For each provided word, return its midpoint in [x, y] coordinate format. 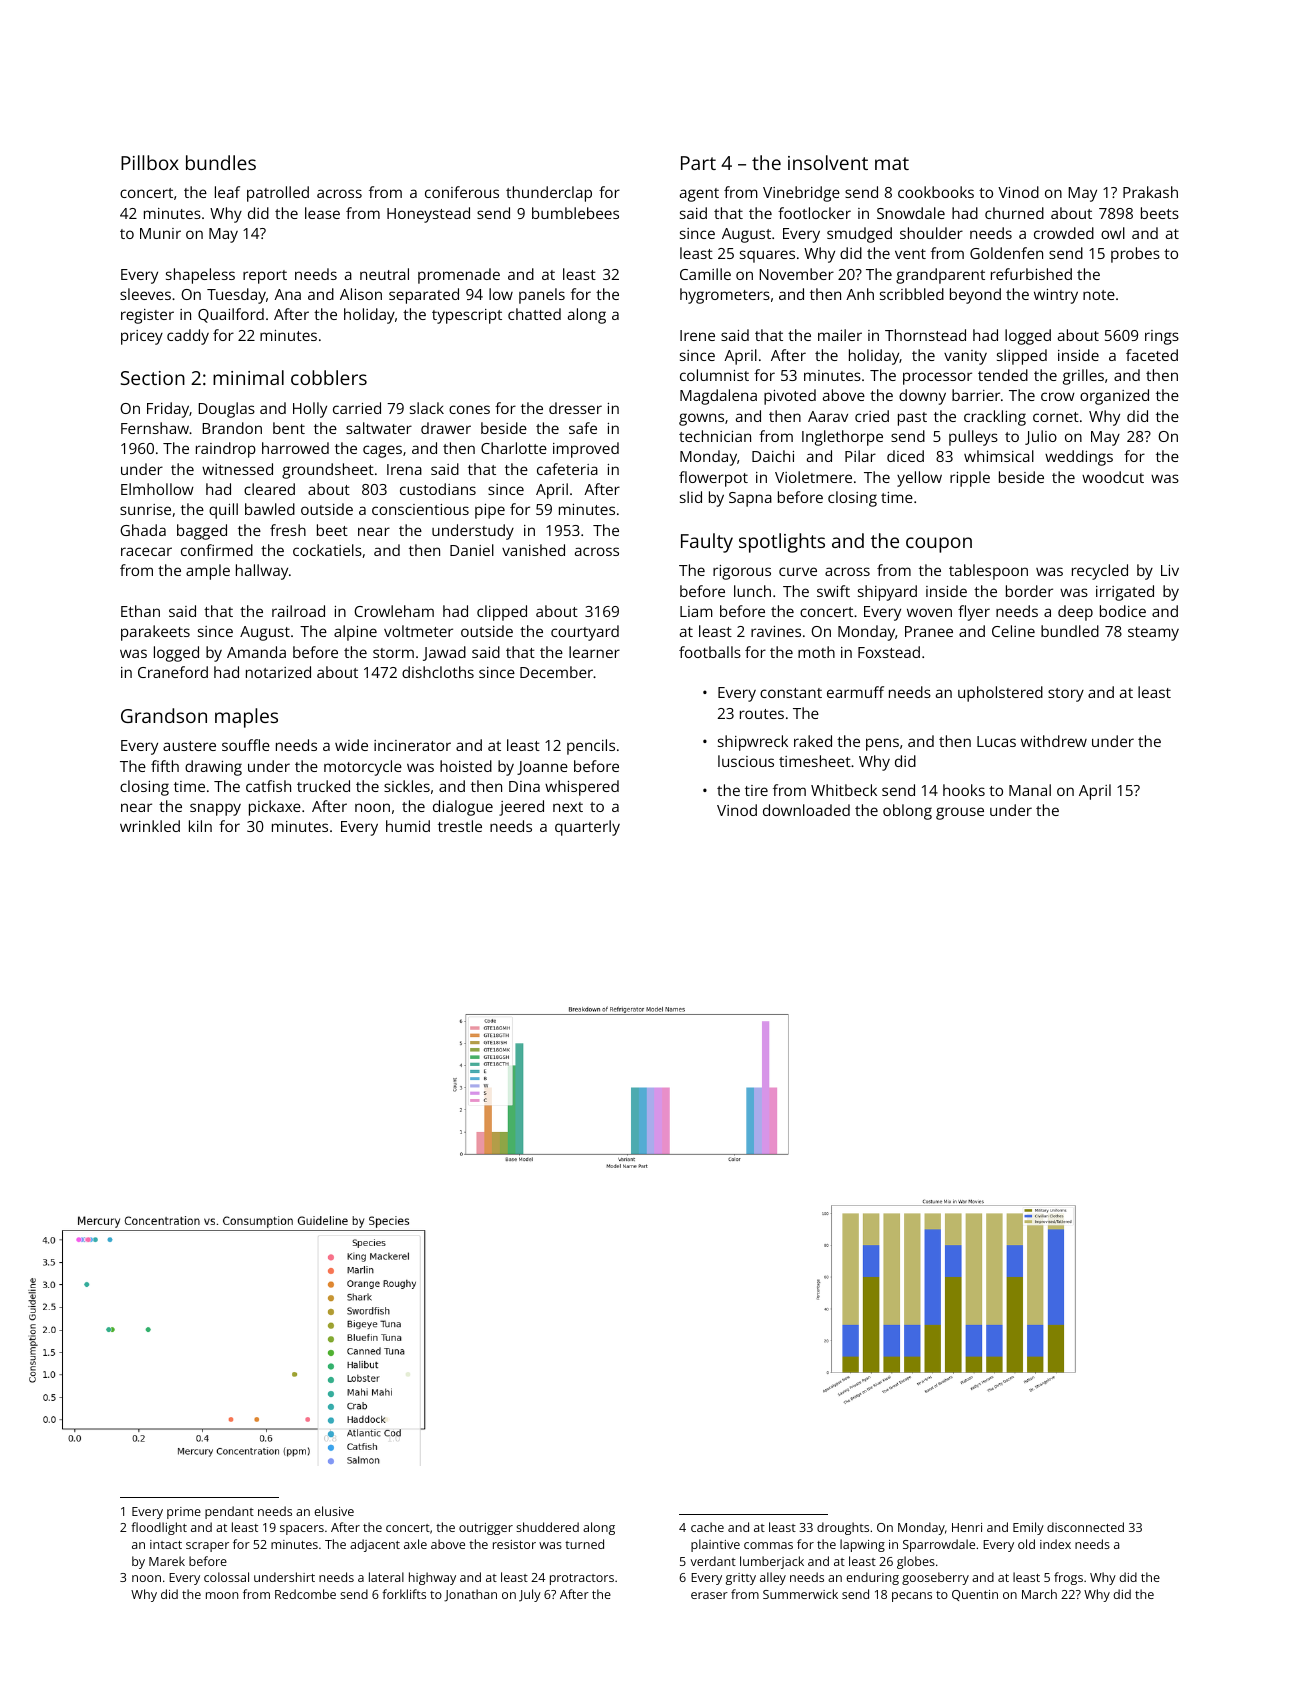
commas [768, 1545]
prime [184, 1513]
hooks [964, 790]
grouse [960, 813]
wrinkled [150, 826]
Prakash [1150, 192]
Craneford [173, 672]
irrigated [1125, 593]
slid [691, 497]
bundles [221, 162]
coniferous [462, 192]
